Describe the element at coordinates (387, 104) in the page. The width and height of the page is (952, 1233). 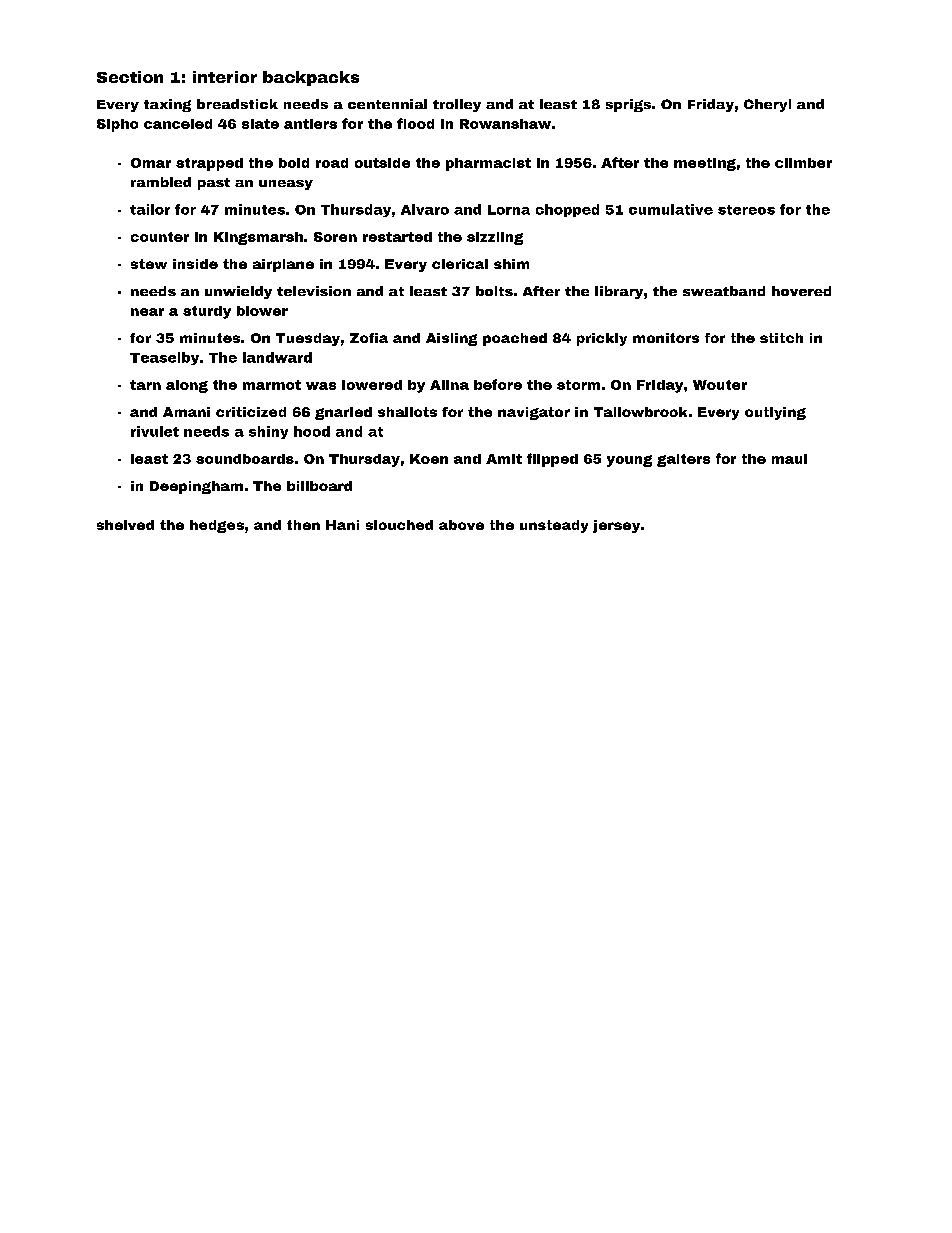
I see `centennial` at that location.
